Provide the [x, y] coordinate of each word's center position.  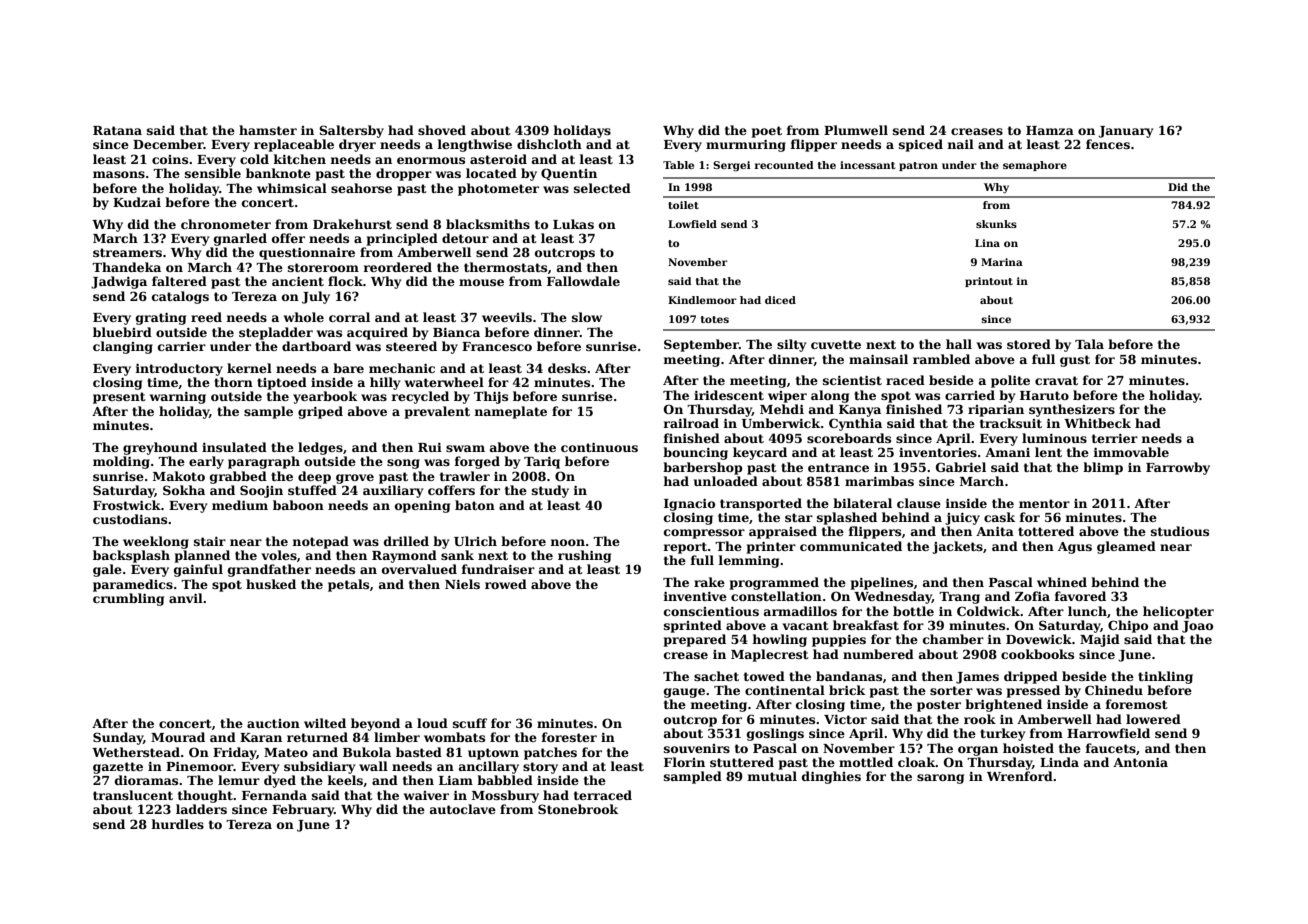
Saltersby [351, 131]
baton [475, 505]
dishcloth [549, 144]
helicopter [1178, 612]
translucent [133, 795]
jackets [957, 547]
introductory [179, 369]
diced [780, 300]
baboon [298, 505]
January [1125, 132]
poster [939, 706]
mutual [772, 776]
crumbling [128, 599]
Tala [1089, 344]
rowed [506, 584]
